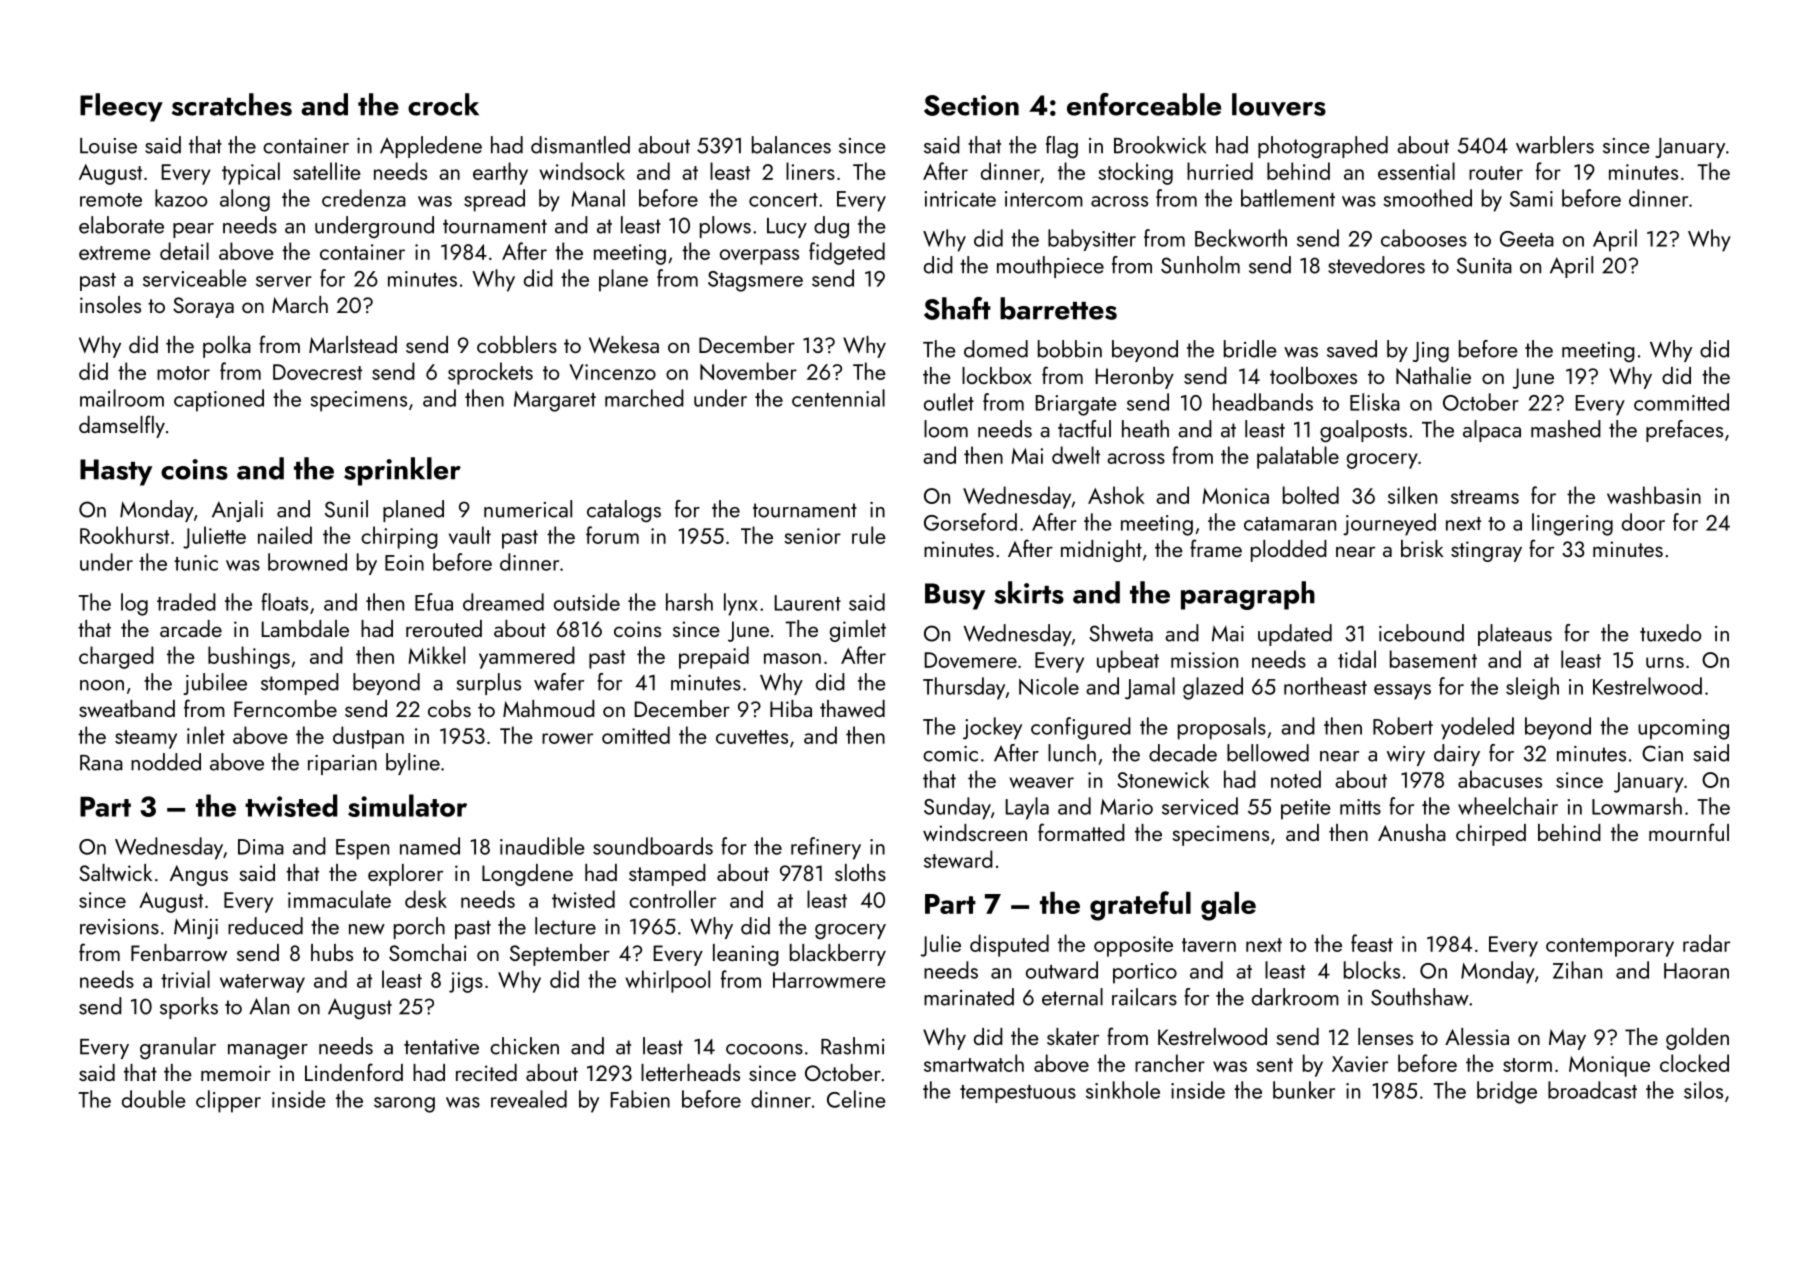  What do you see at coordinates (101, 763) in the page?
I see `Rana` at bounding box center [101, 763].
